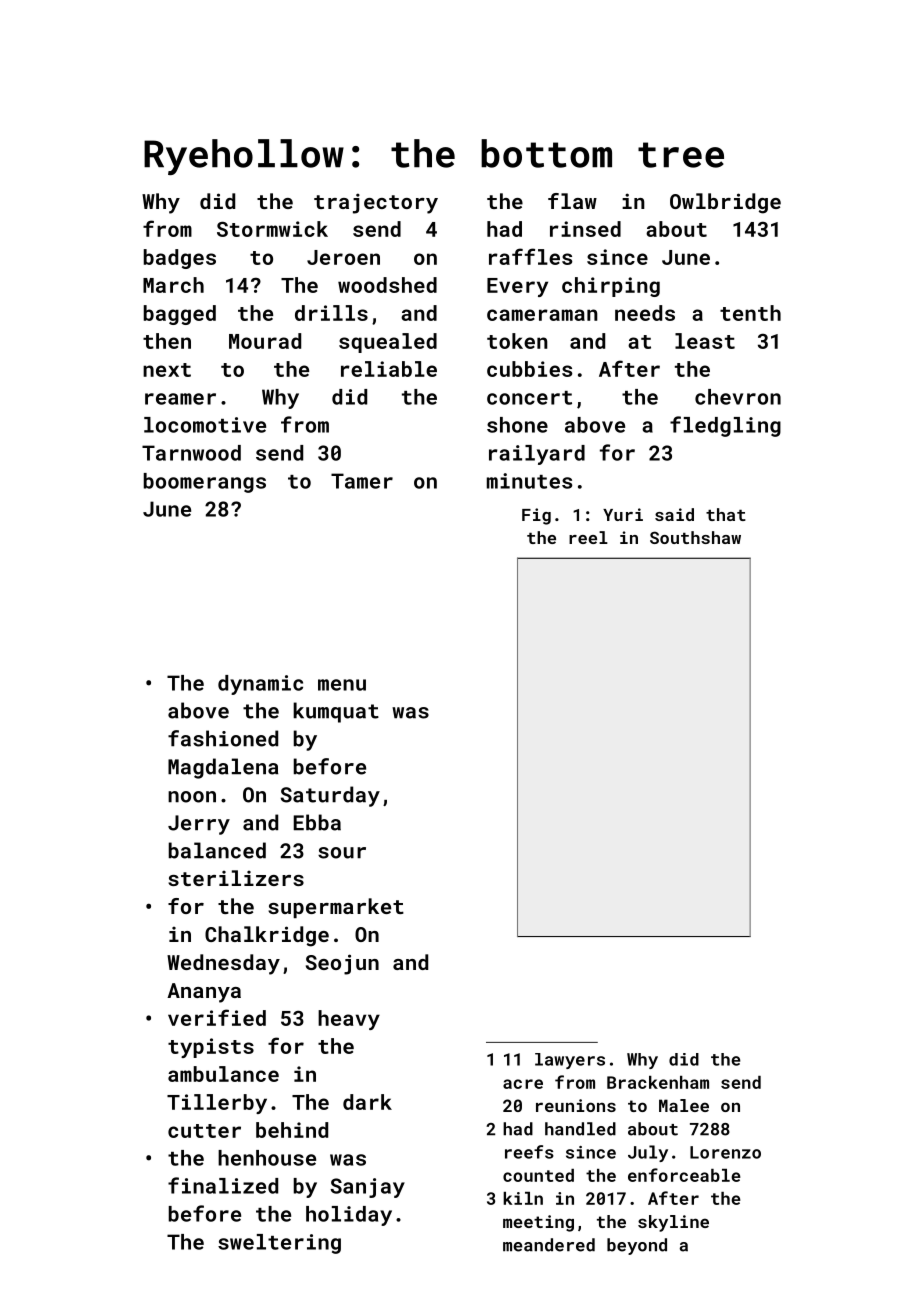  Describe the element at coordinates (223, 768) in the document. I see `Magdalena` at that location.
